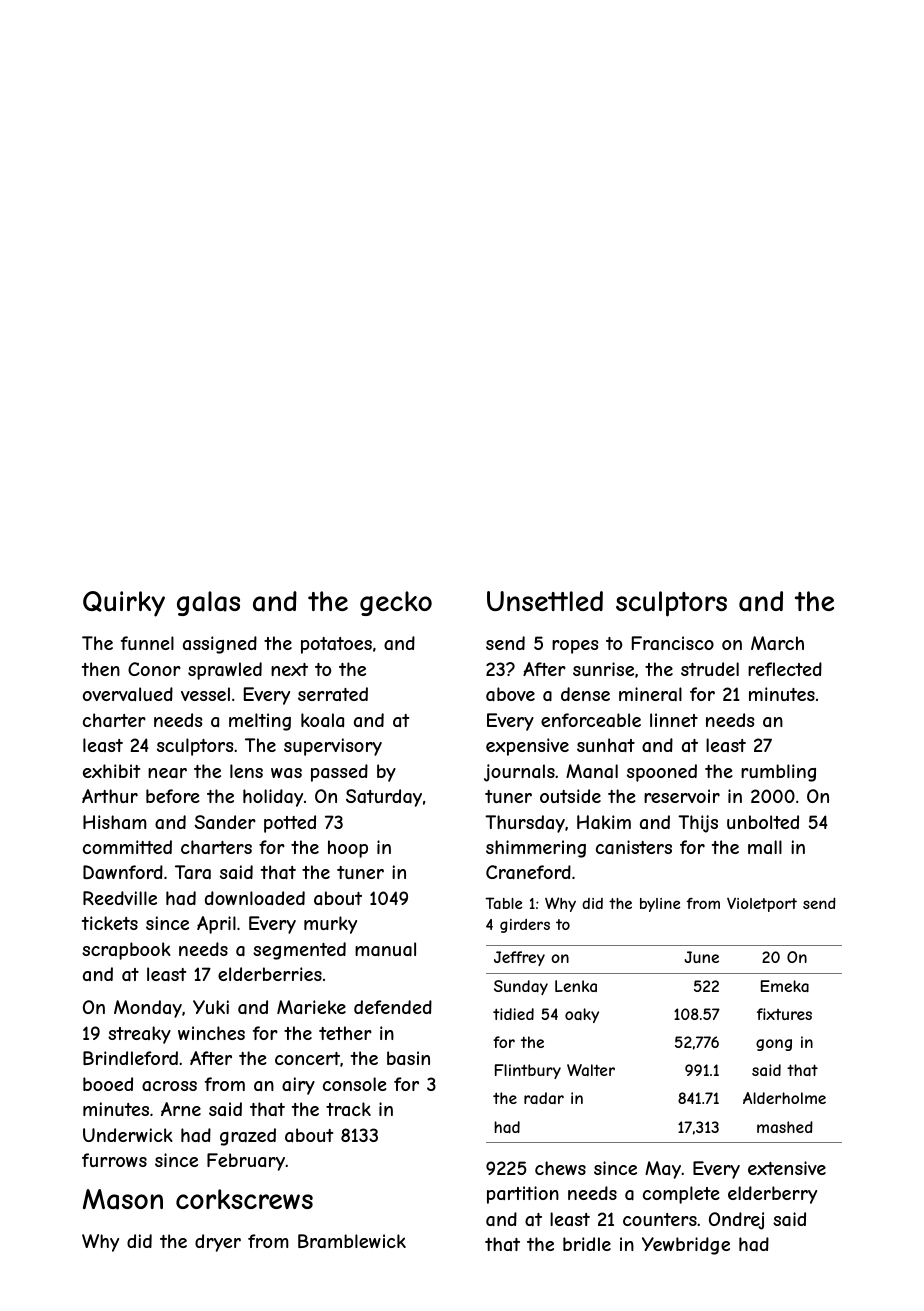  What do you see at coordinates (384, 798) in the page?
I see `Saturday` at bounding box center [384, 798].
